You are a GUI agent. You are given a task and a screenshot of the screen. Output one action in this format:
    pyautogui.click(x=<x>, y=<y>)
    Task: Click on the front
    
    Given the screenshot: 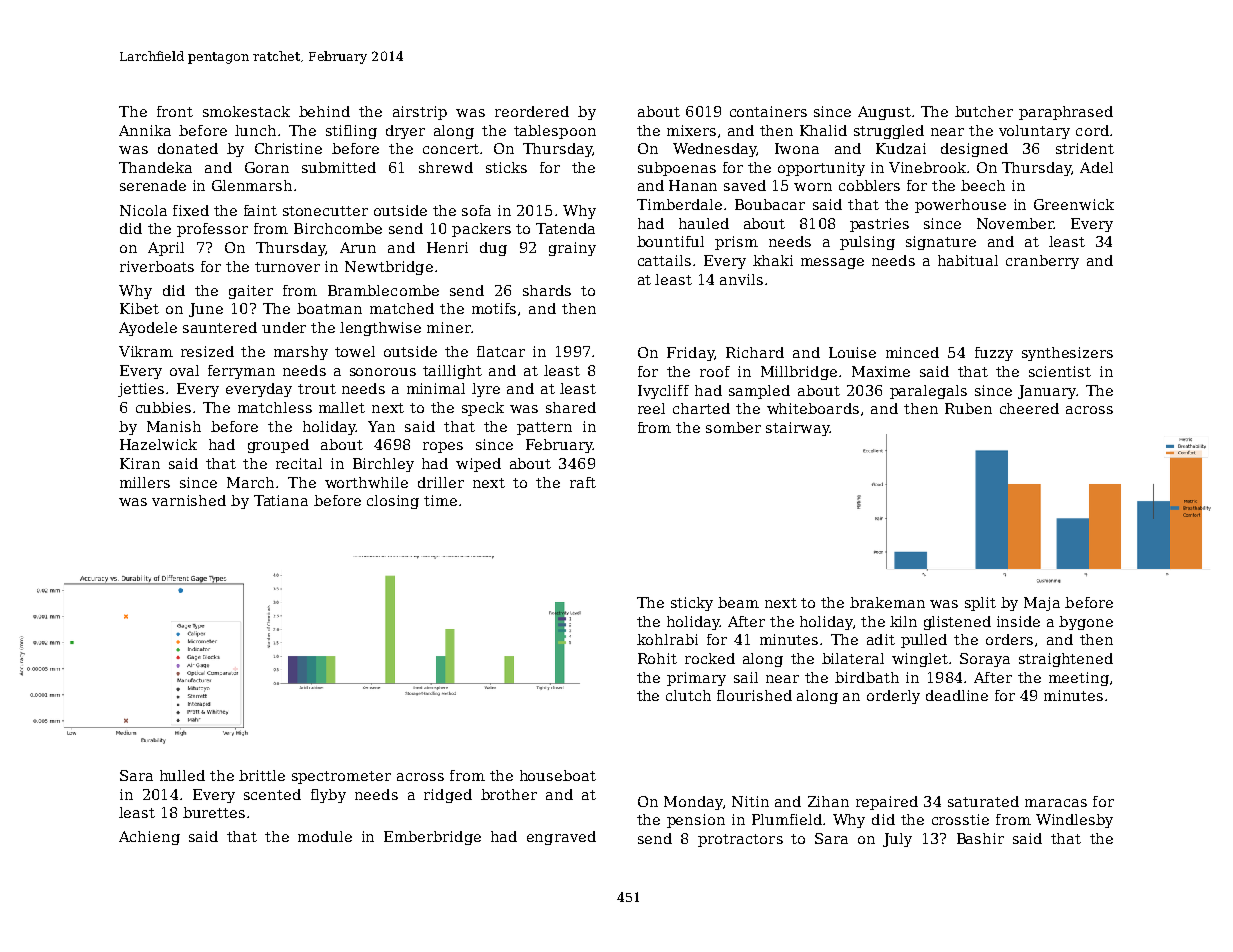 What is the action you would take?
    pyautogui.click(x=175, y=111)
